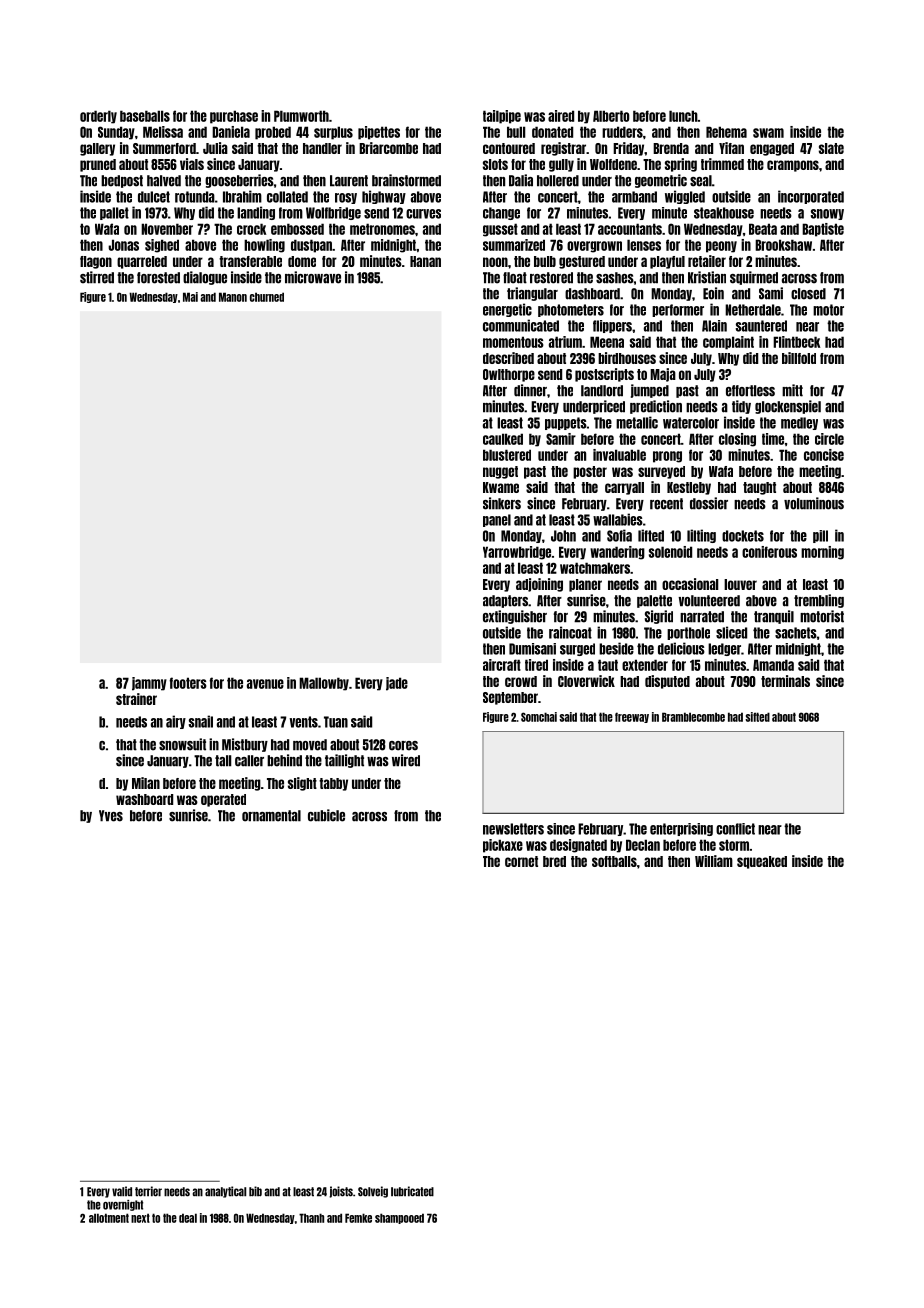 Image resolution: width=924 pixels, height=1308 pixels. I want to click on William, so click(714, 861).
